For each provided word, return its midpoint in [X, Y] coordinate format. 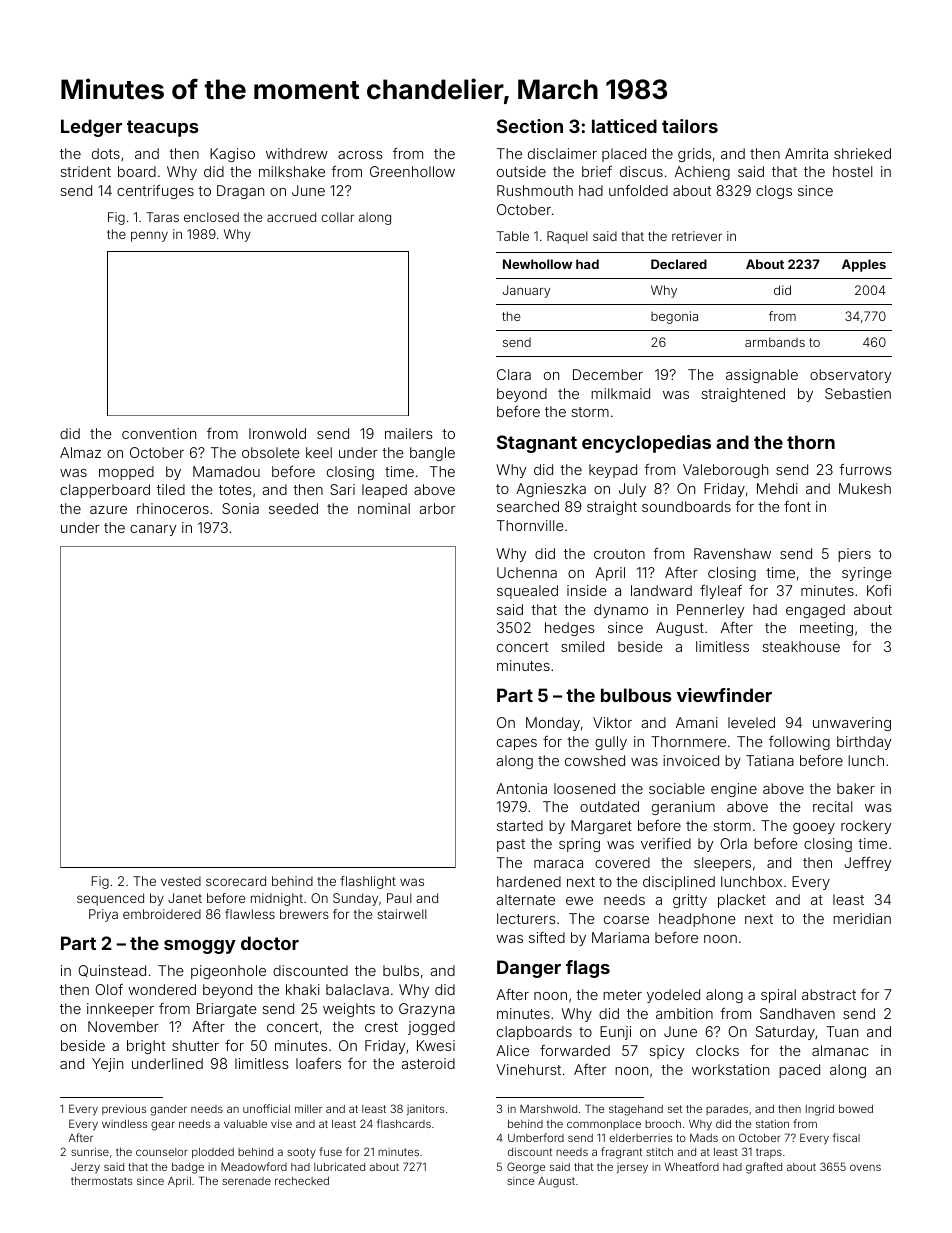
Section [530, 126]
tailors [690, 126]
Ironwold [277, 433]
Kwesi [436, 1045]
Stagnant [537, 444]
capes [517, 744]
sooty [301, 1153]
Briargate [227, 1010]
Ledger [91, 128]
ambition [684, 1013]
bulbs [401, 970]
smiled [582, 646]
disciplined [679, 883]
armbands [775, 342]
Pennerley [711, 611]
